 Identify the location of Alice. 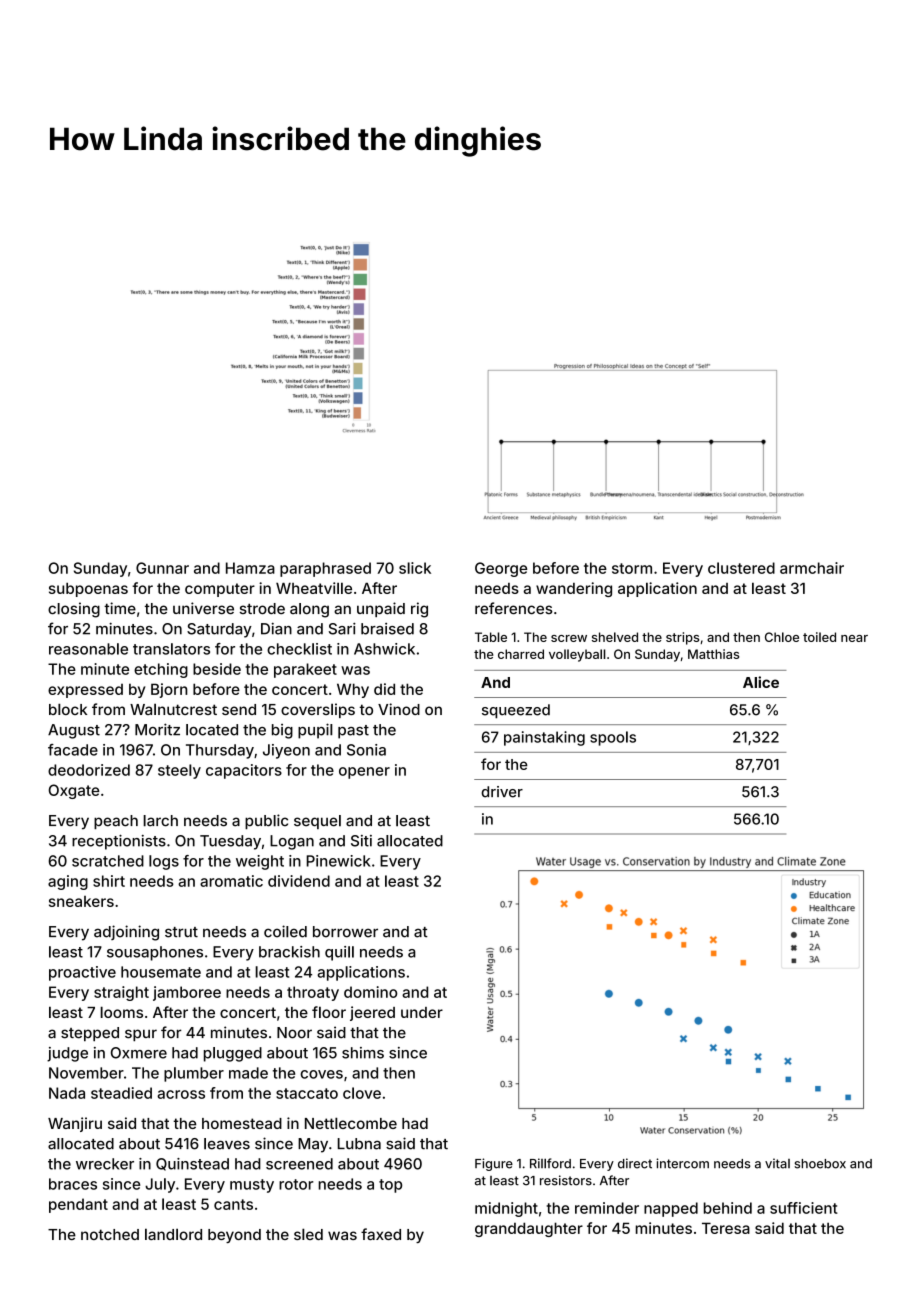
(761, 682).
